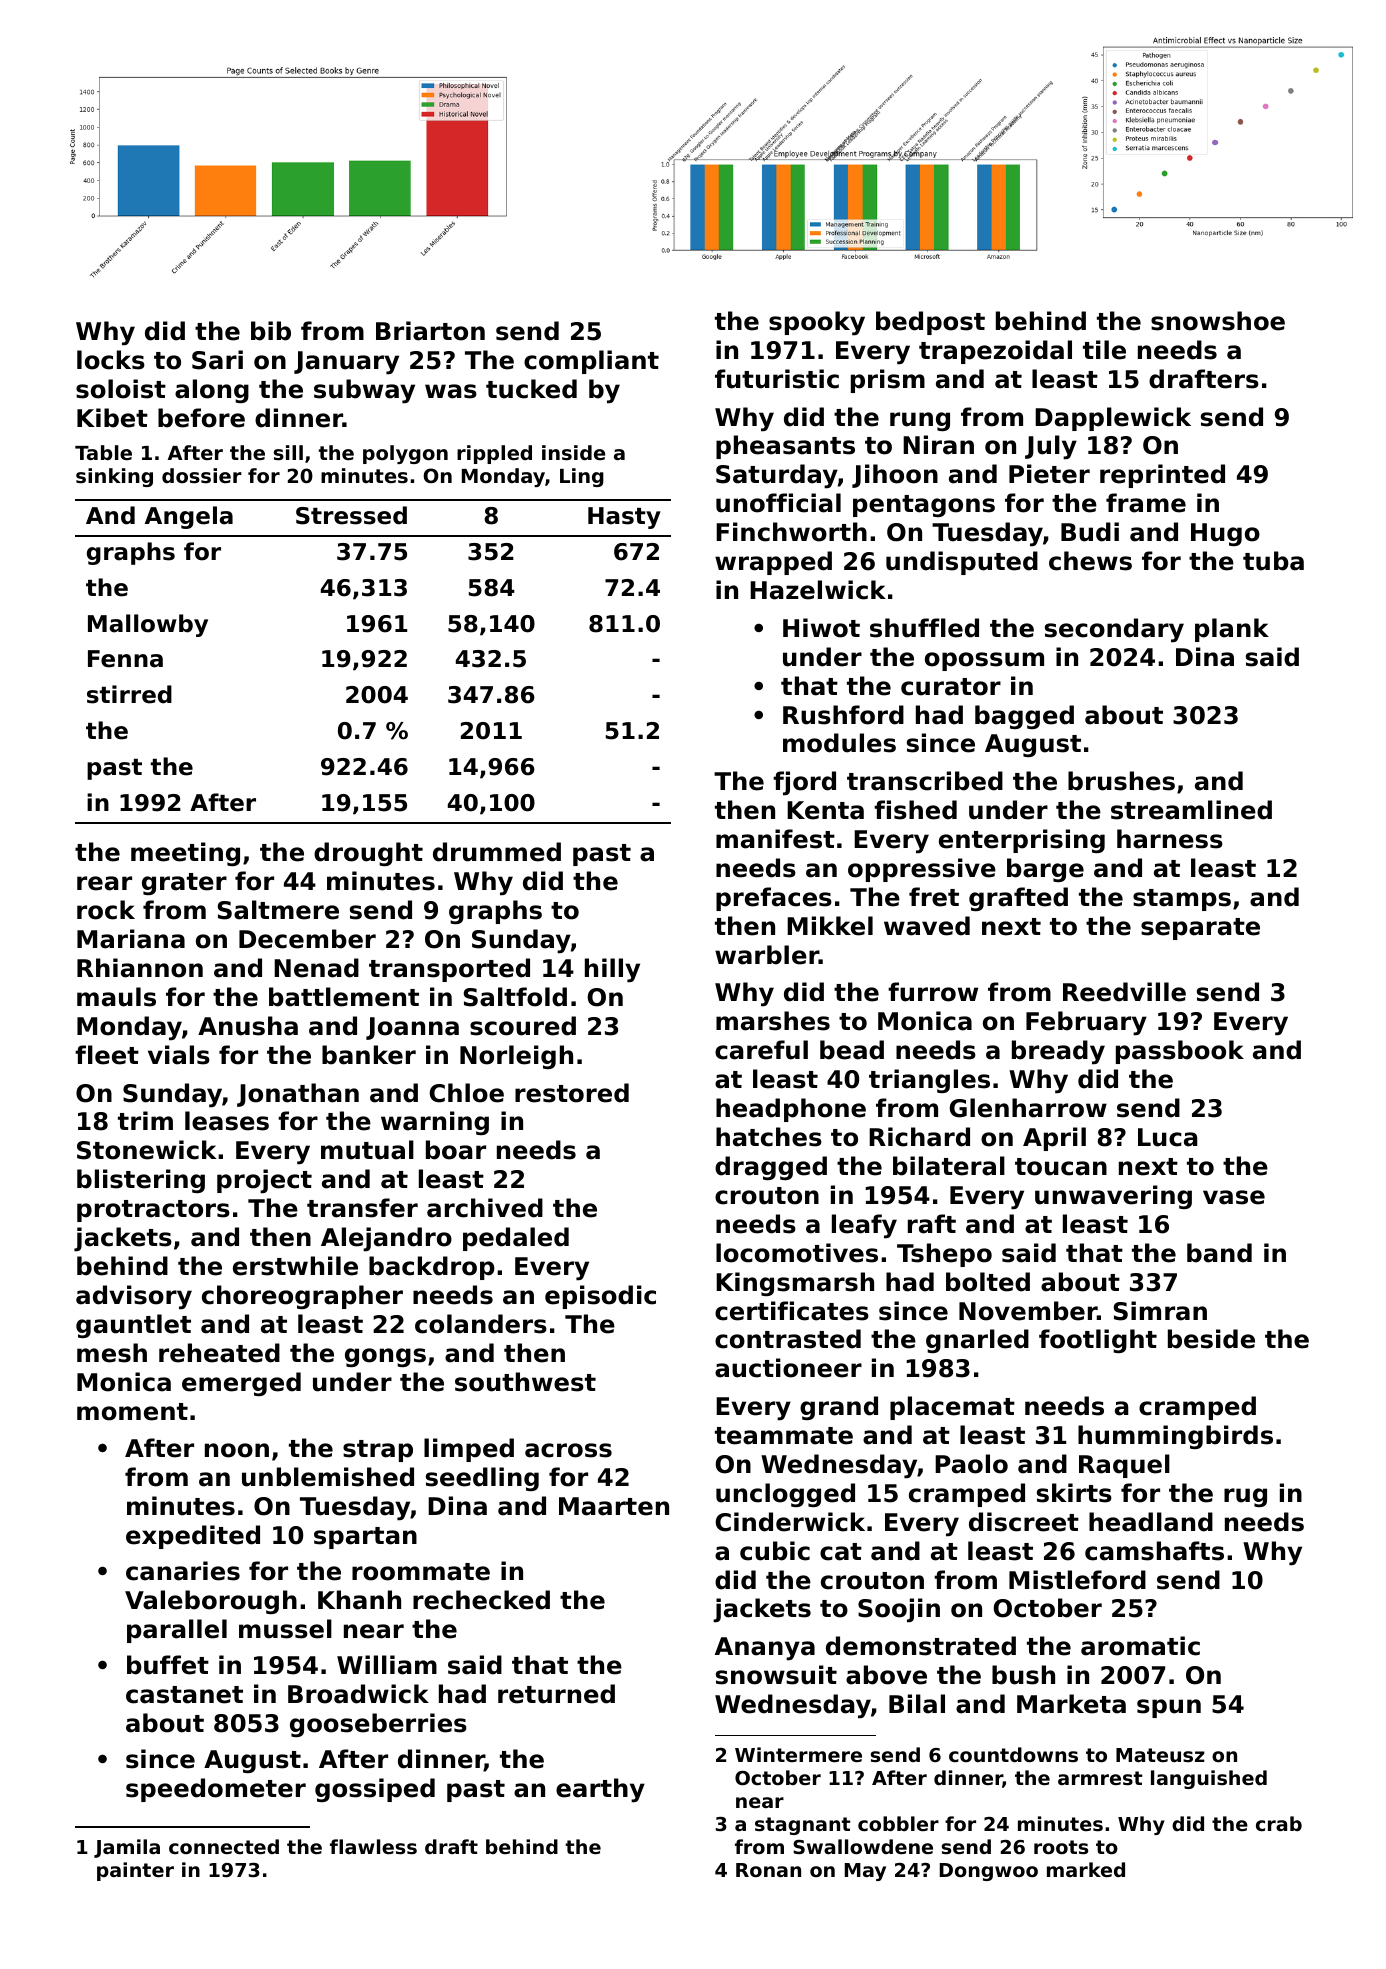 This screenshot has width=1386, height=1969. What do you see at coordinates (112, 1353) in the screenshot?
I see `mesh` at bounding box center [112, 1353].
